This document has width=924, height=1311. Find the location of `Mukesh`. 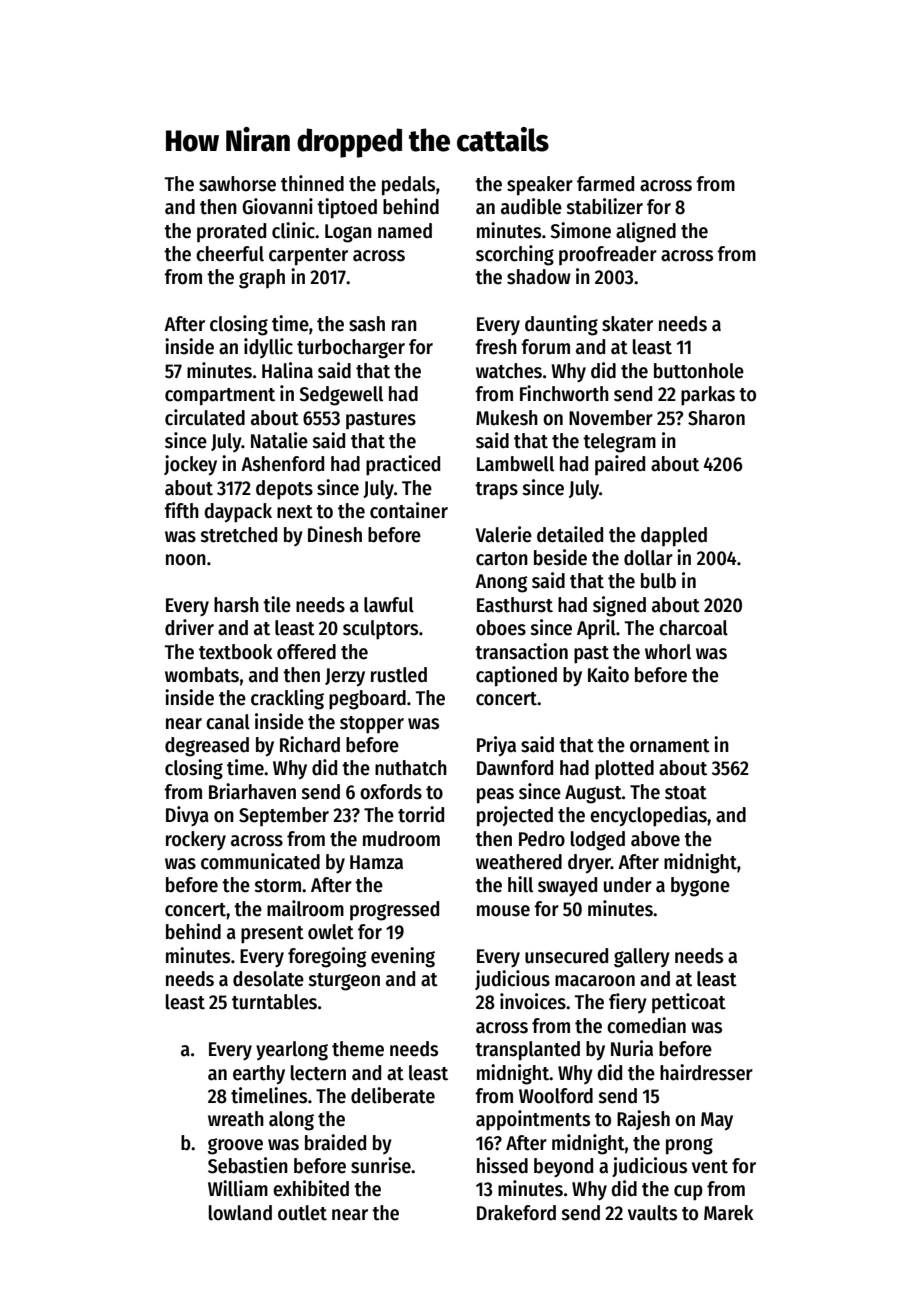

Mukesh is located at coordinates (507, 418).
